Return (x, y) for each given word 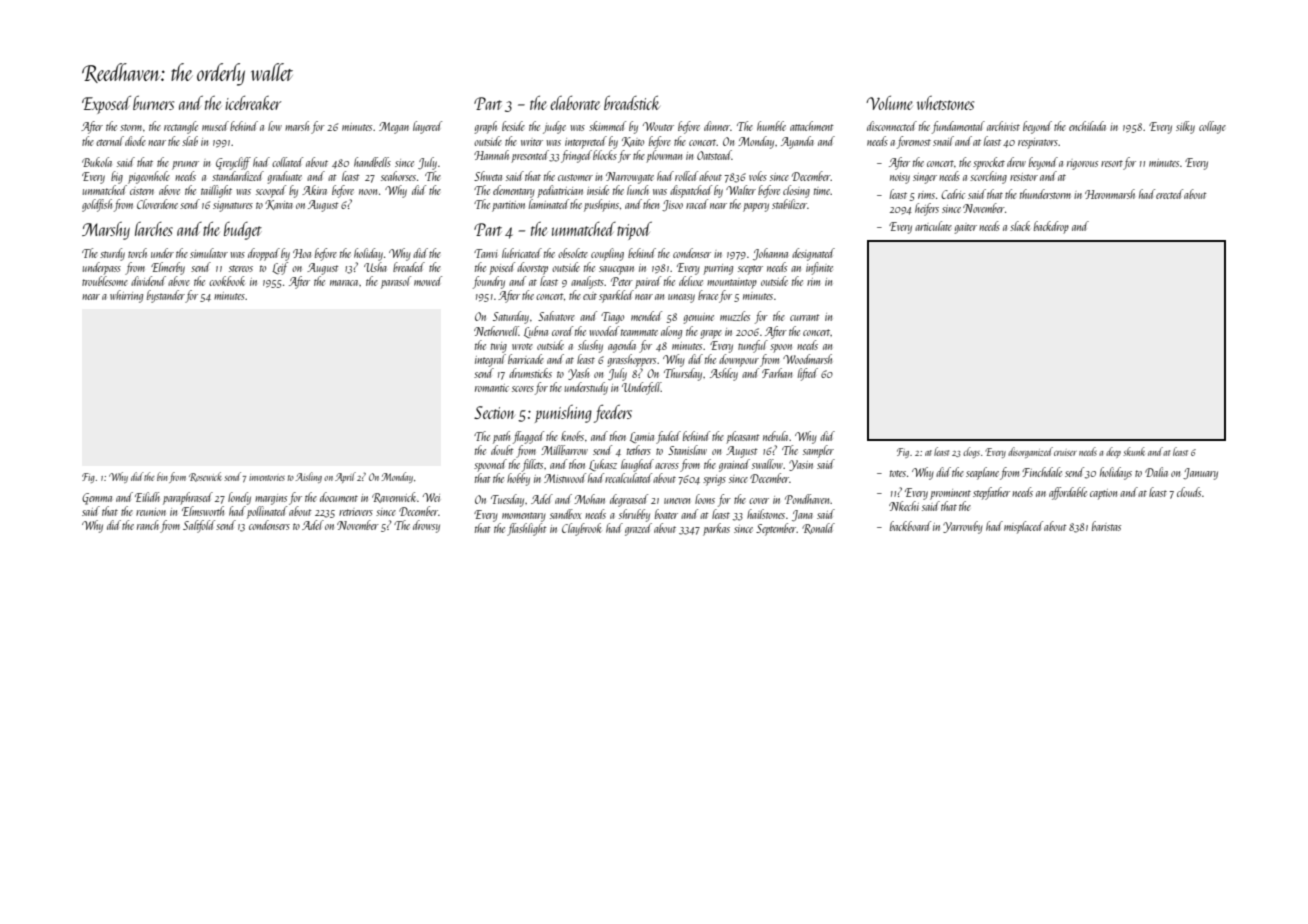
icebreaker (253, 103)
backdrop (1051, 227)
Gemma (97, 499)
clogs (971, 452)
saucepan (616, 270)
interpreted (586, 142)
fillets (532, 465)
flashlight (527, 529)
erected (1169, 194)
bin (162, 476)
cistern (142, 191)
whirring (126, 296)
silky (1185, 127)
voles (758, 176)
